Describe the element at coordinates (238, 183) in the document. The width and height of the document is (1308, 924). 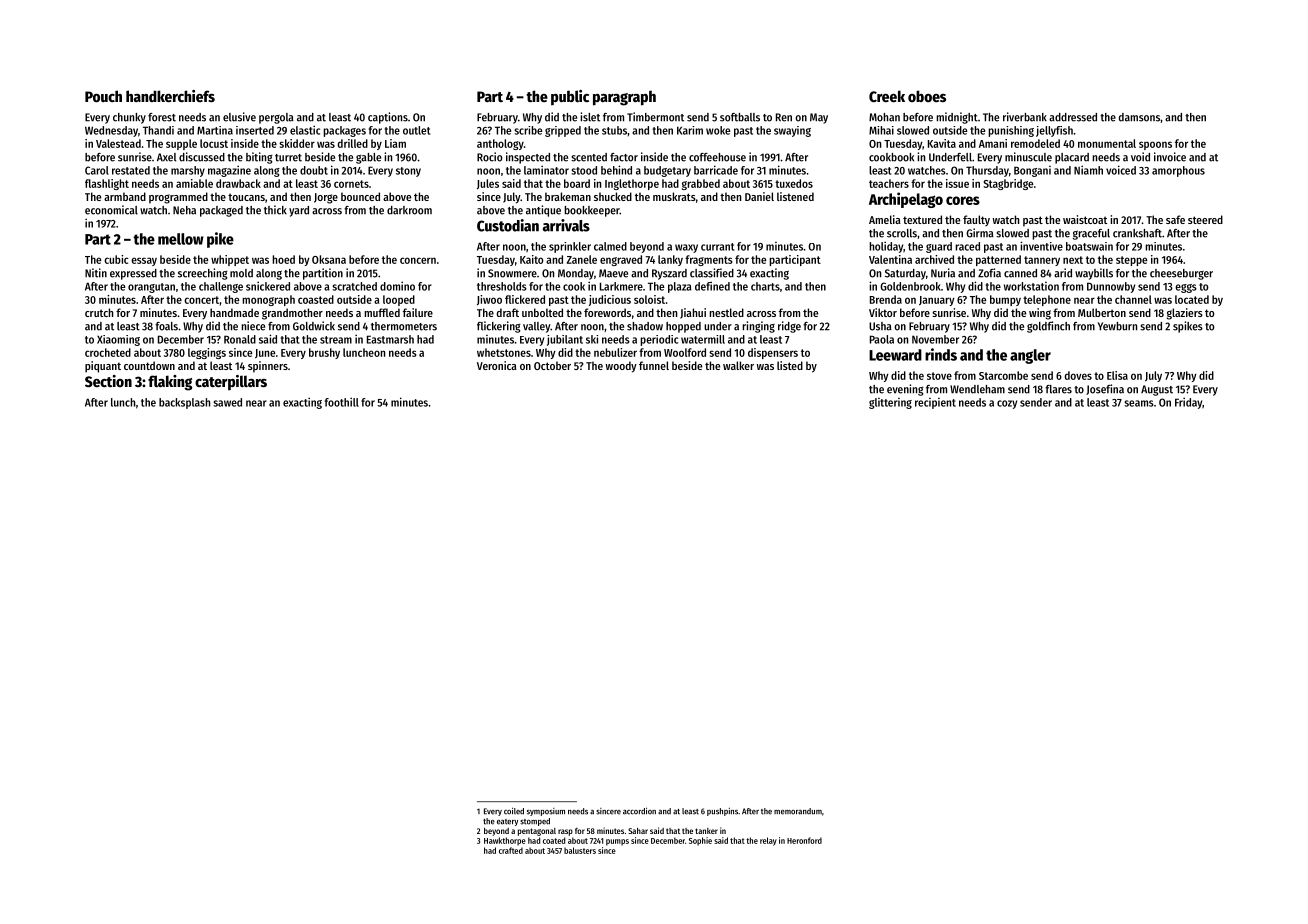
I see `drawback` at that location.
